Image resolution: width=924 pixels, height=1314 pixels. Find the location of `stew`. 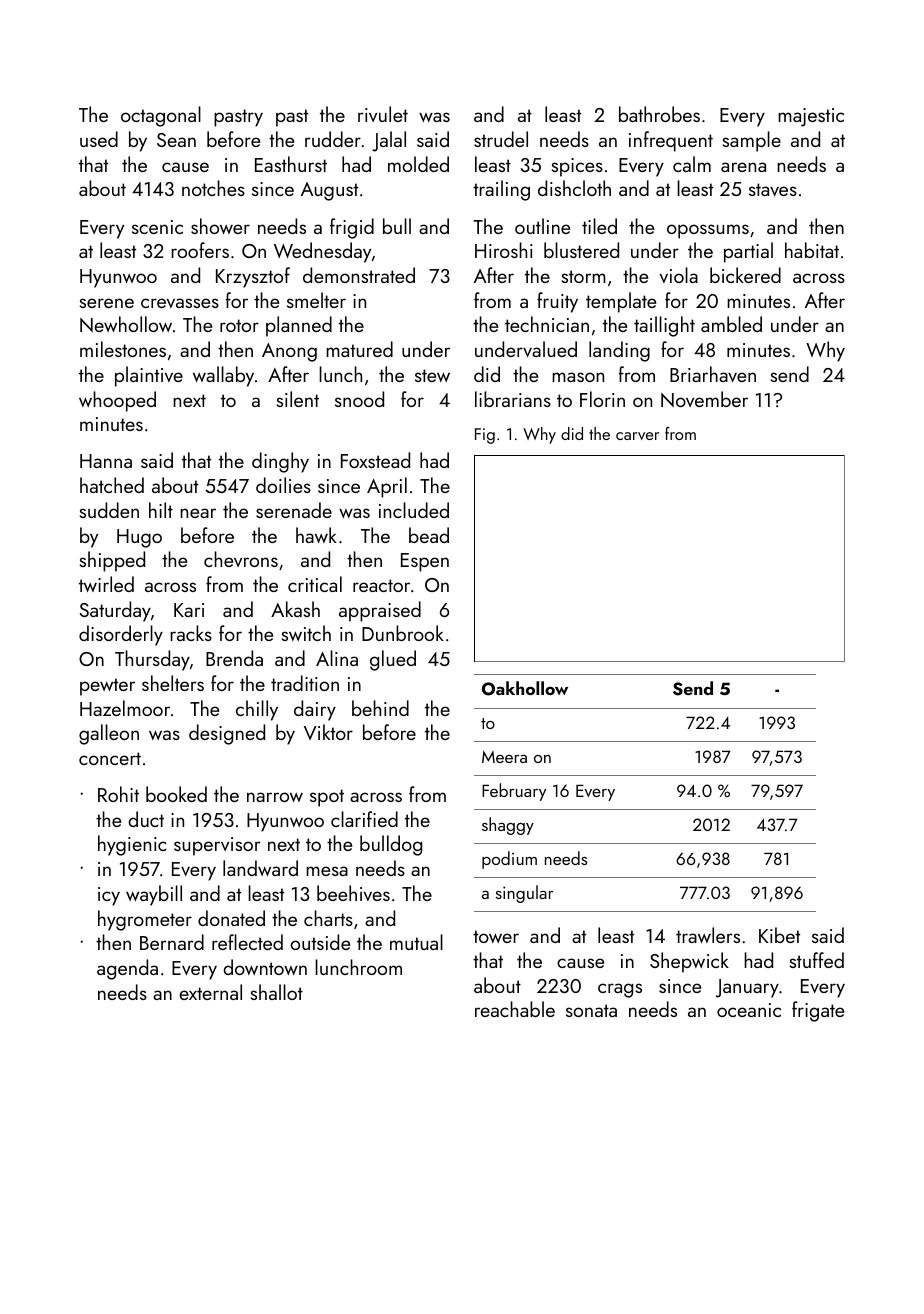

stew is located at coordinates (432, 375).
